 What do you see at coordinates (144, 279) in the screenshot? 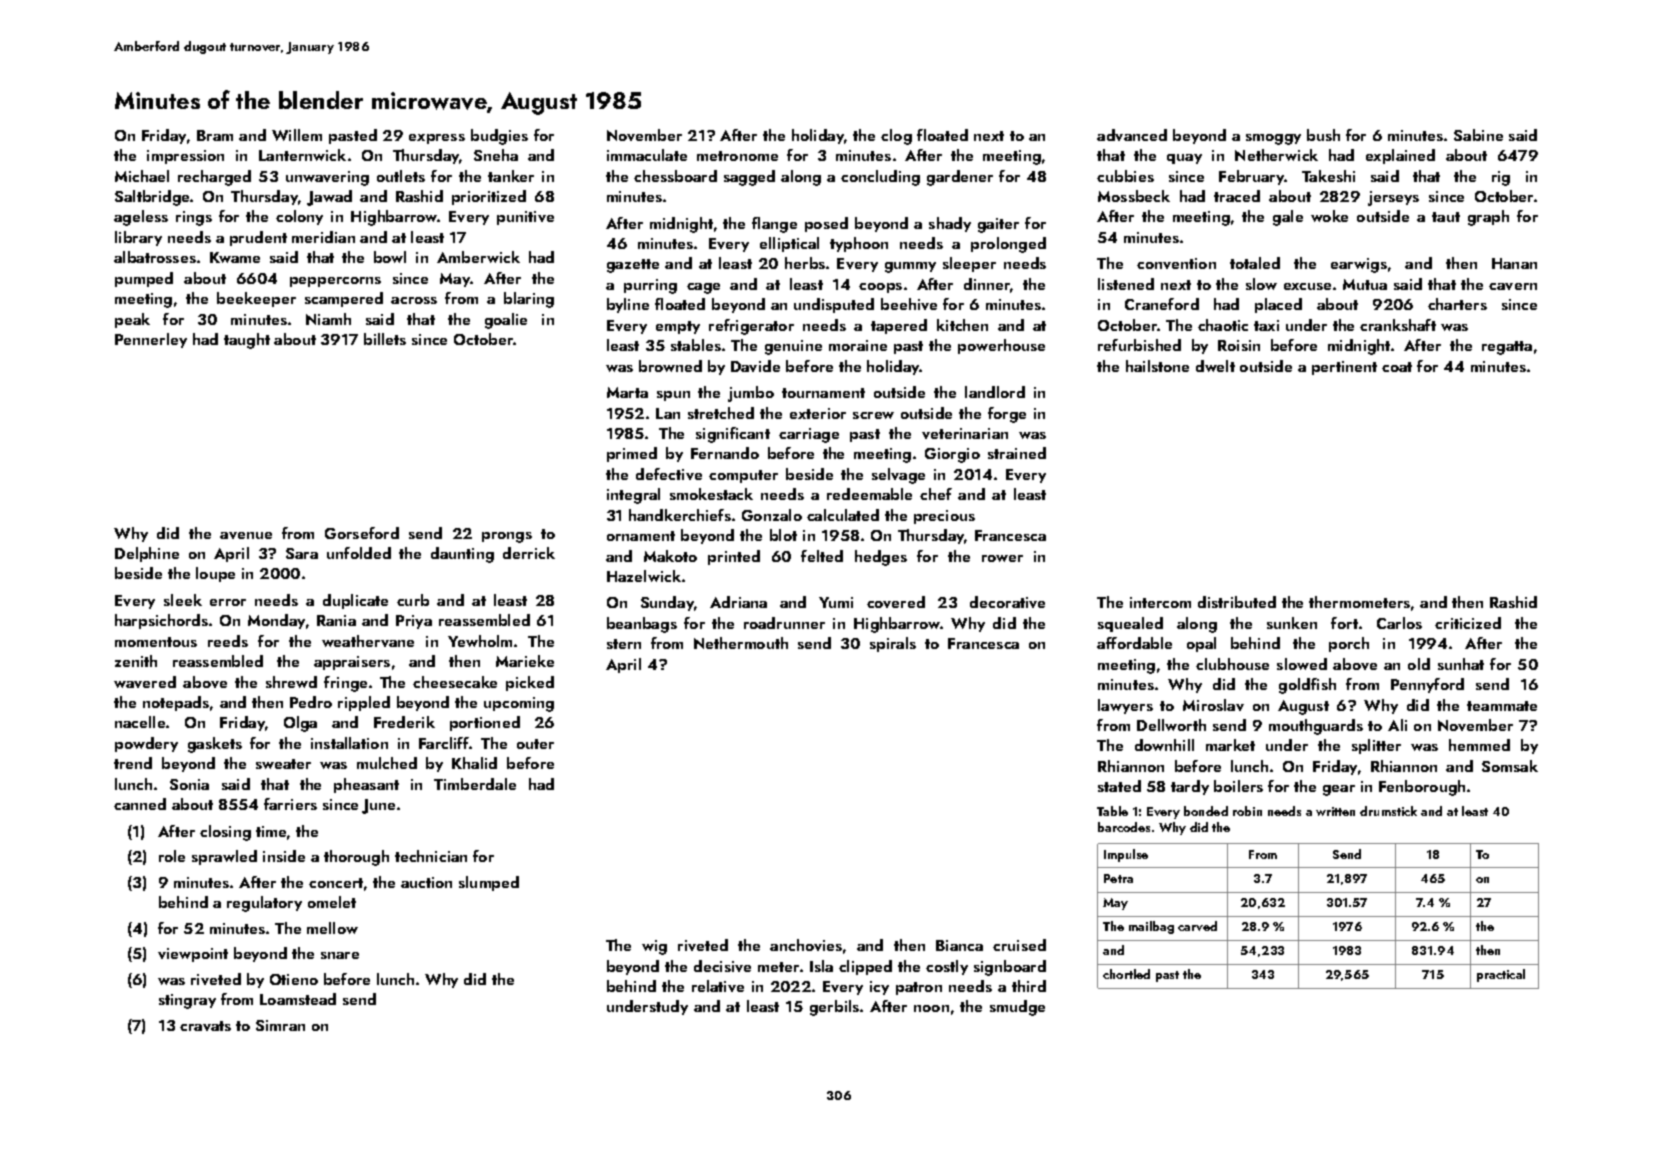
I see `pumped` at bounding box center [144, 279].
